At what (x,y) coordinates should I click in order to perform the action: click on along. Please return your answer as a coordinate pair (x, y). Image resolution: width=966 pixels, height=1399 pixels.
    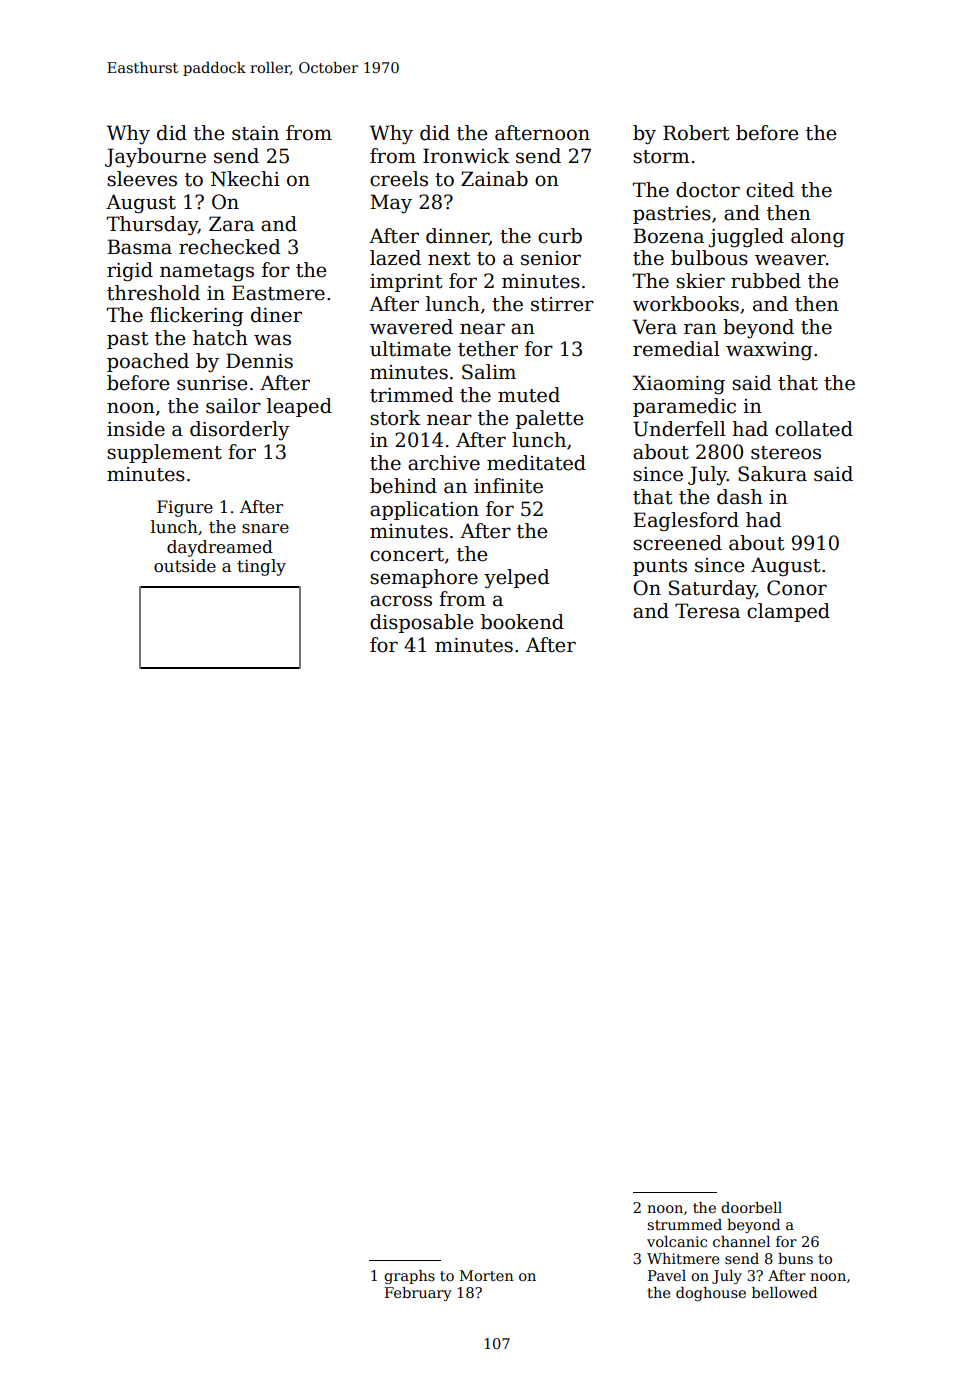
    Looking at the image, I should click on (818, 238).
